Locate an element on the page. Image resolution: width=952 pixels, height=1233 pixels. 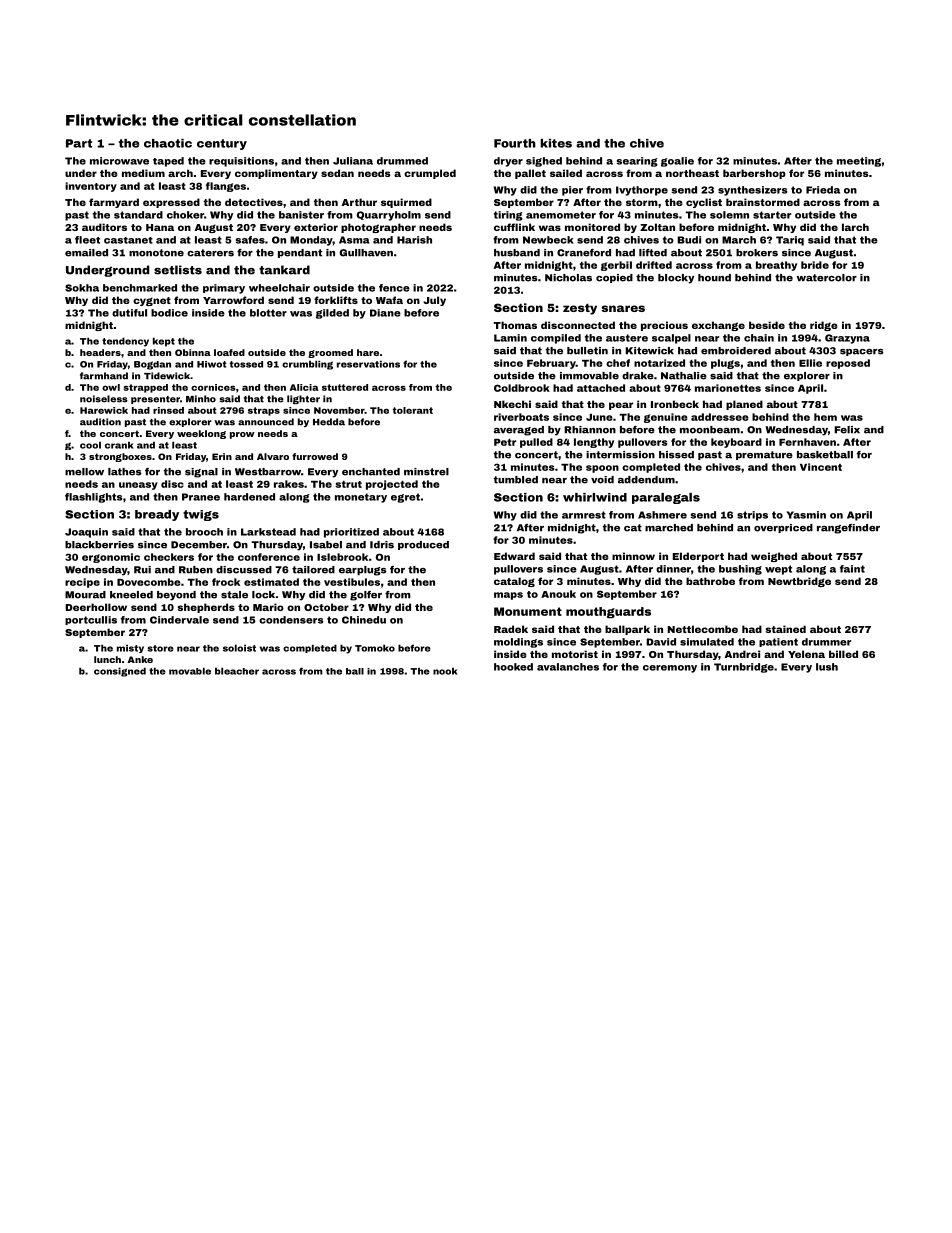
Coldbrook is located at coordinates (522, 388).
